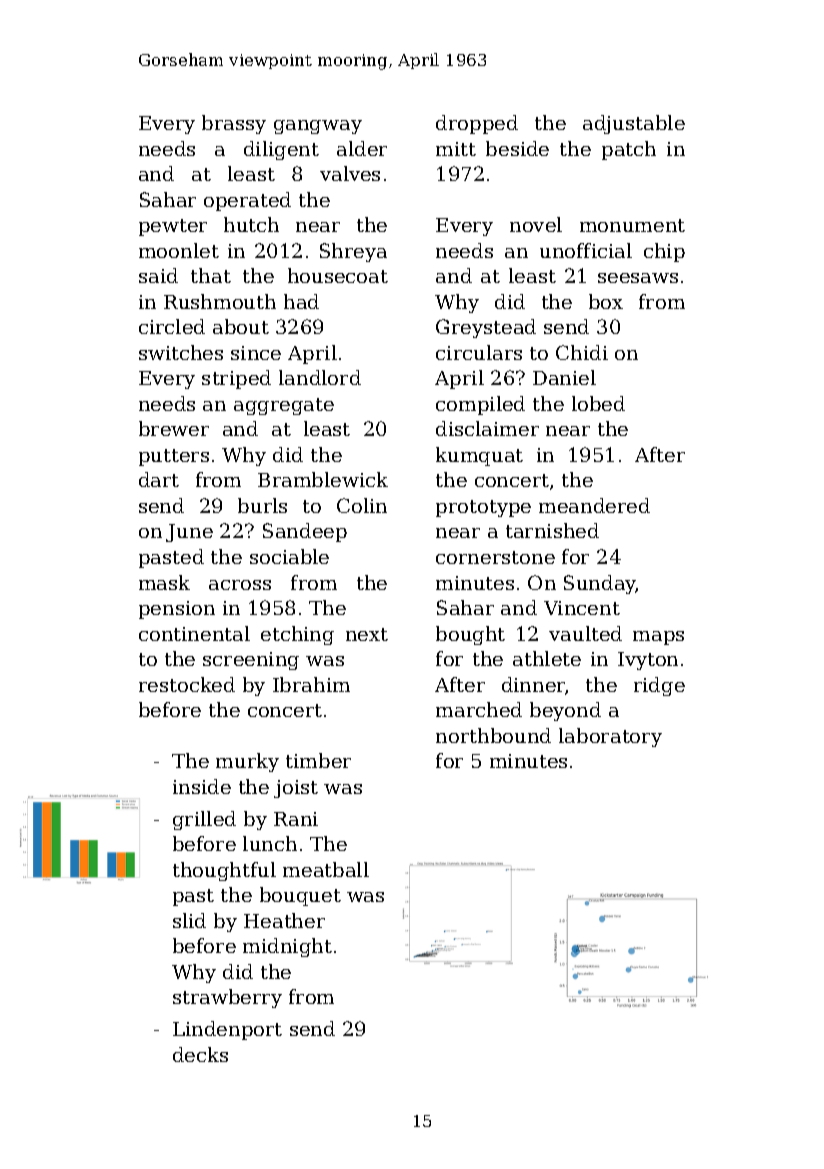 The image size is (824, 1169). What do you see at coordinates (326, 869) in the page?
I see `meatball` at bounding box center [326, 869].
